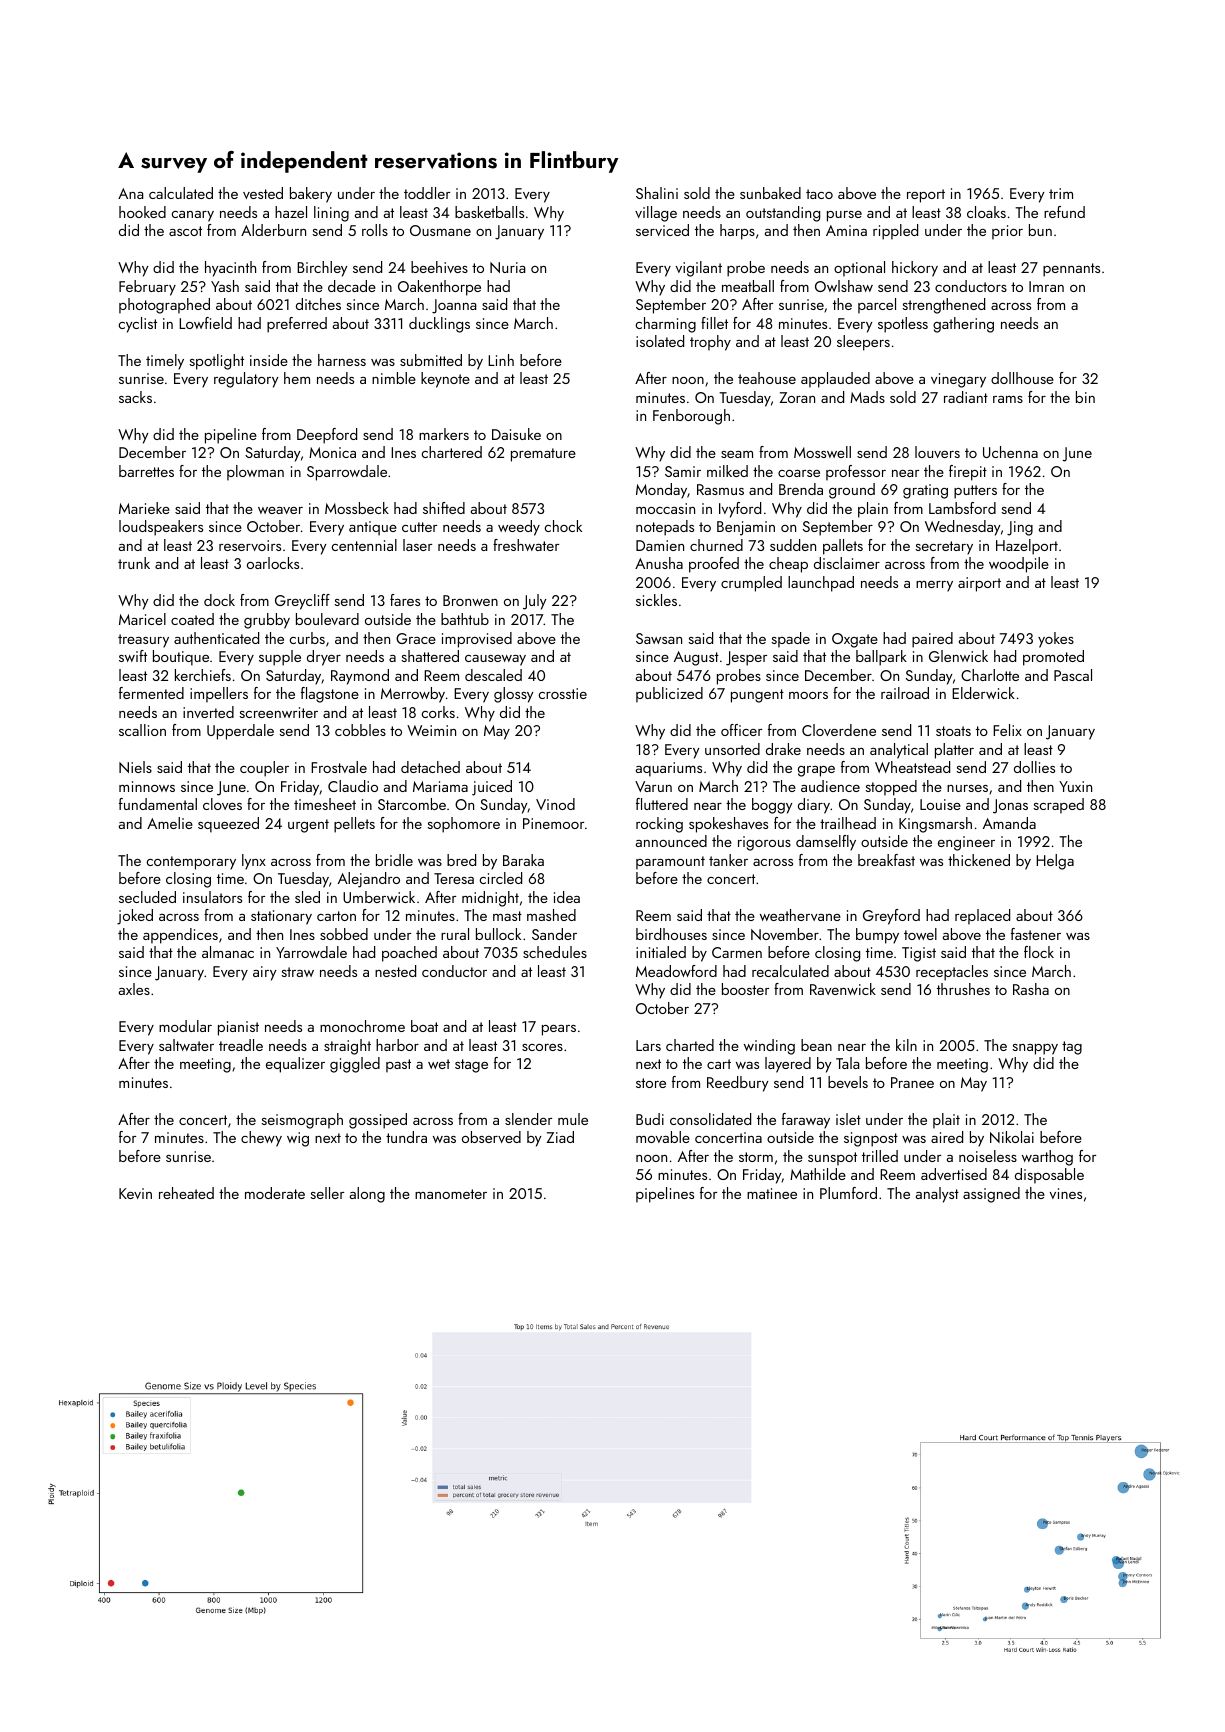  I want to click on reheated, so click(186, 1193).
